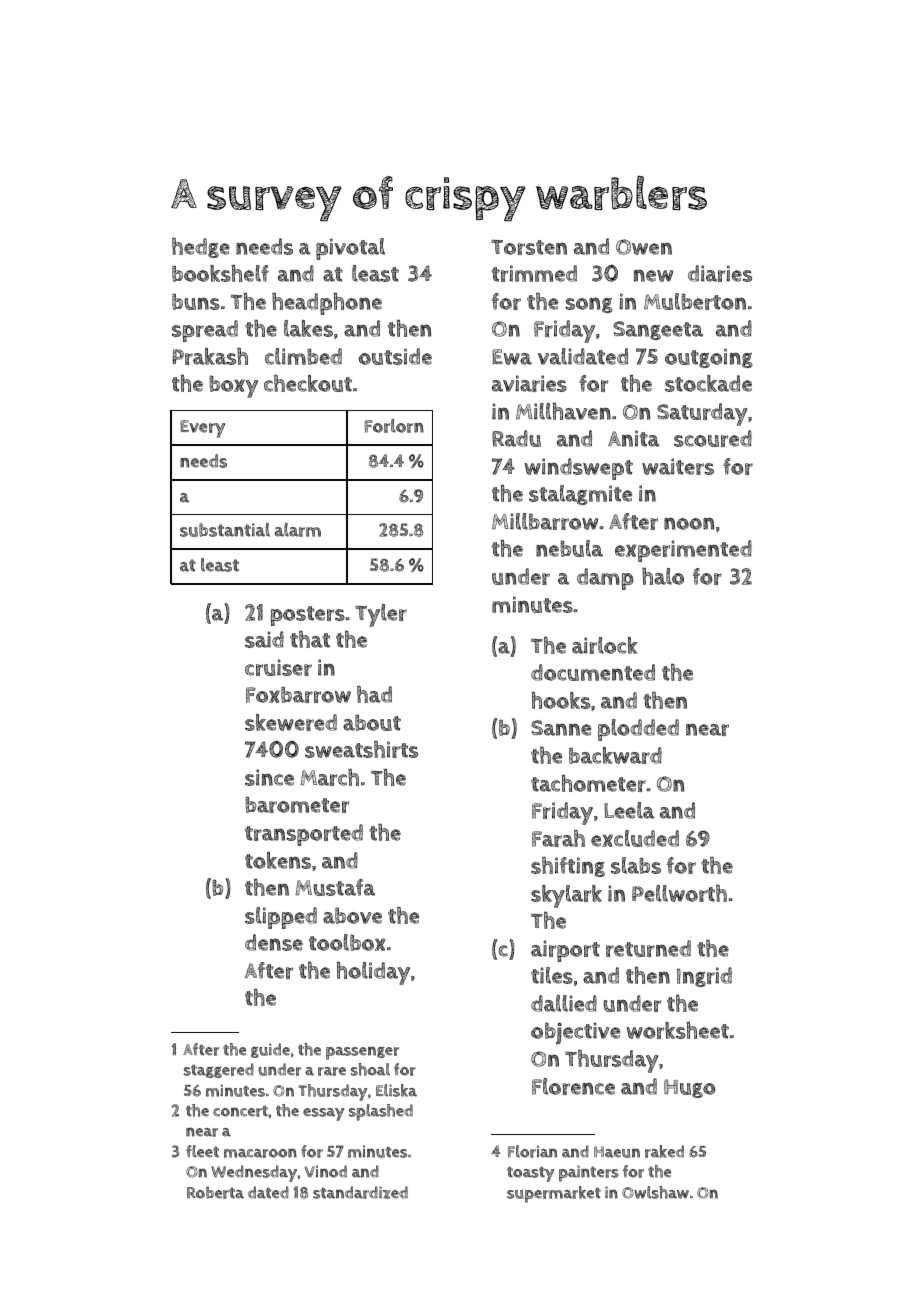  Describe the element at coordinates (332, 1071) in the screenshot. I see `rare` at that location.
